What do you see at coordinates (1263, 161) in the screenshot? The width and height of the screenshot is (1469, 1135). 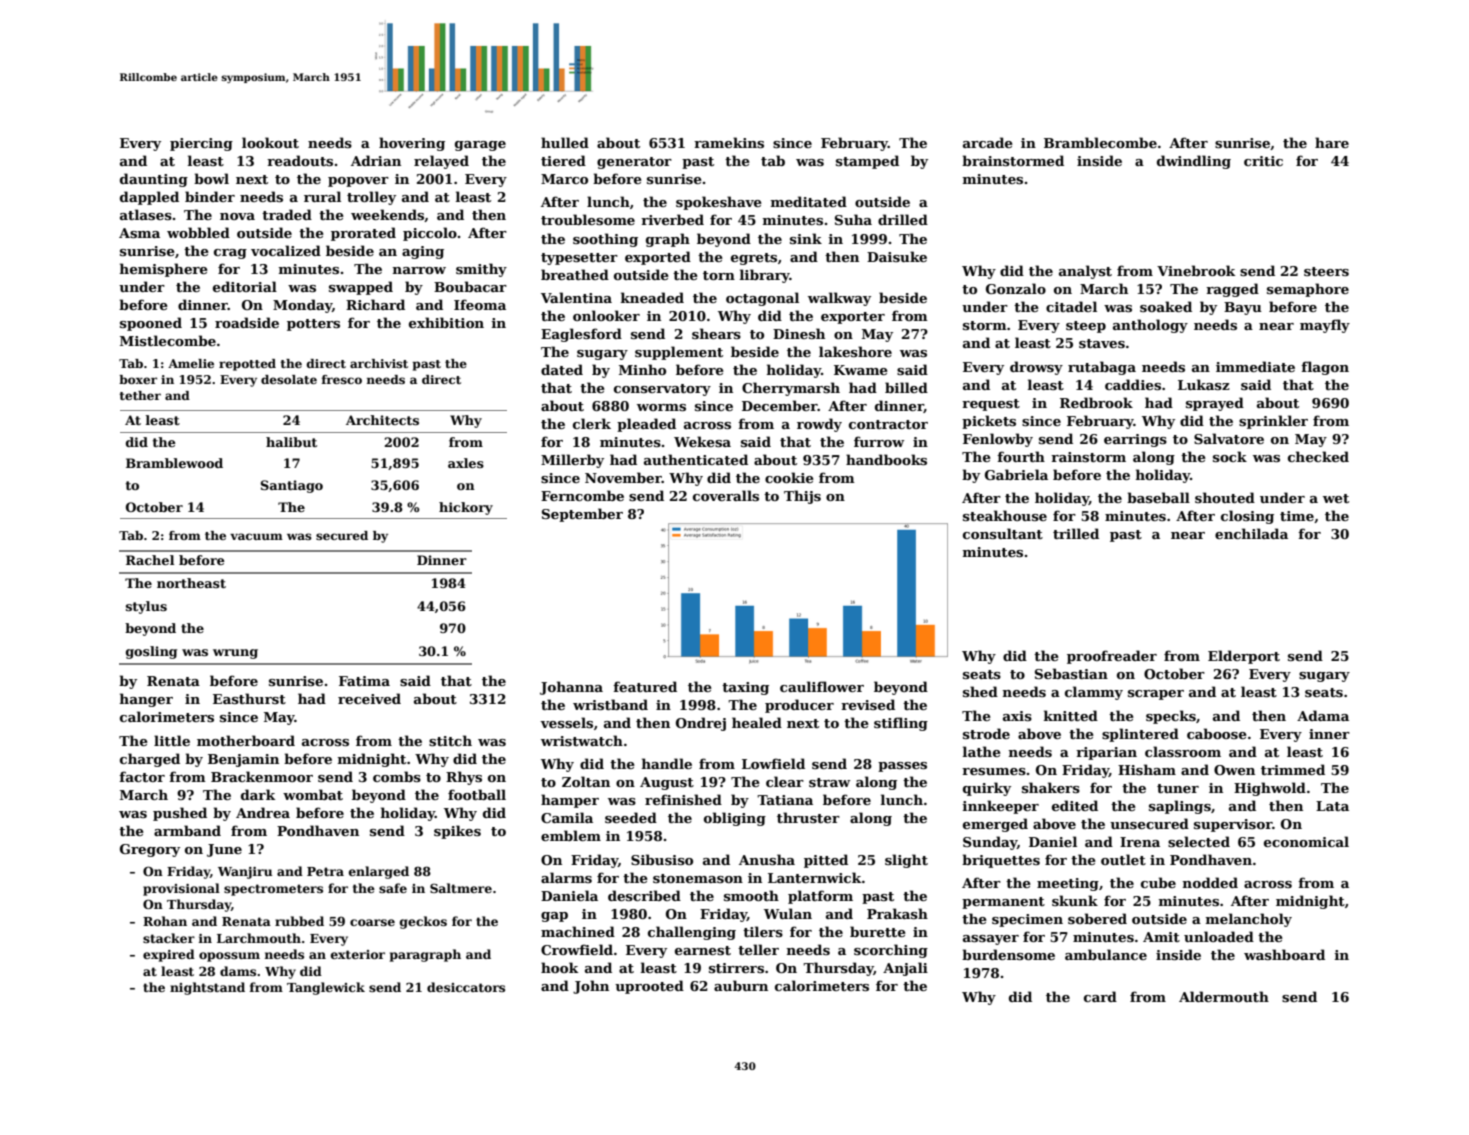 I see `critic` at bounding box center [1263, 161].
